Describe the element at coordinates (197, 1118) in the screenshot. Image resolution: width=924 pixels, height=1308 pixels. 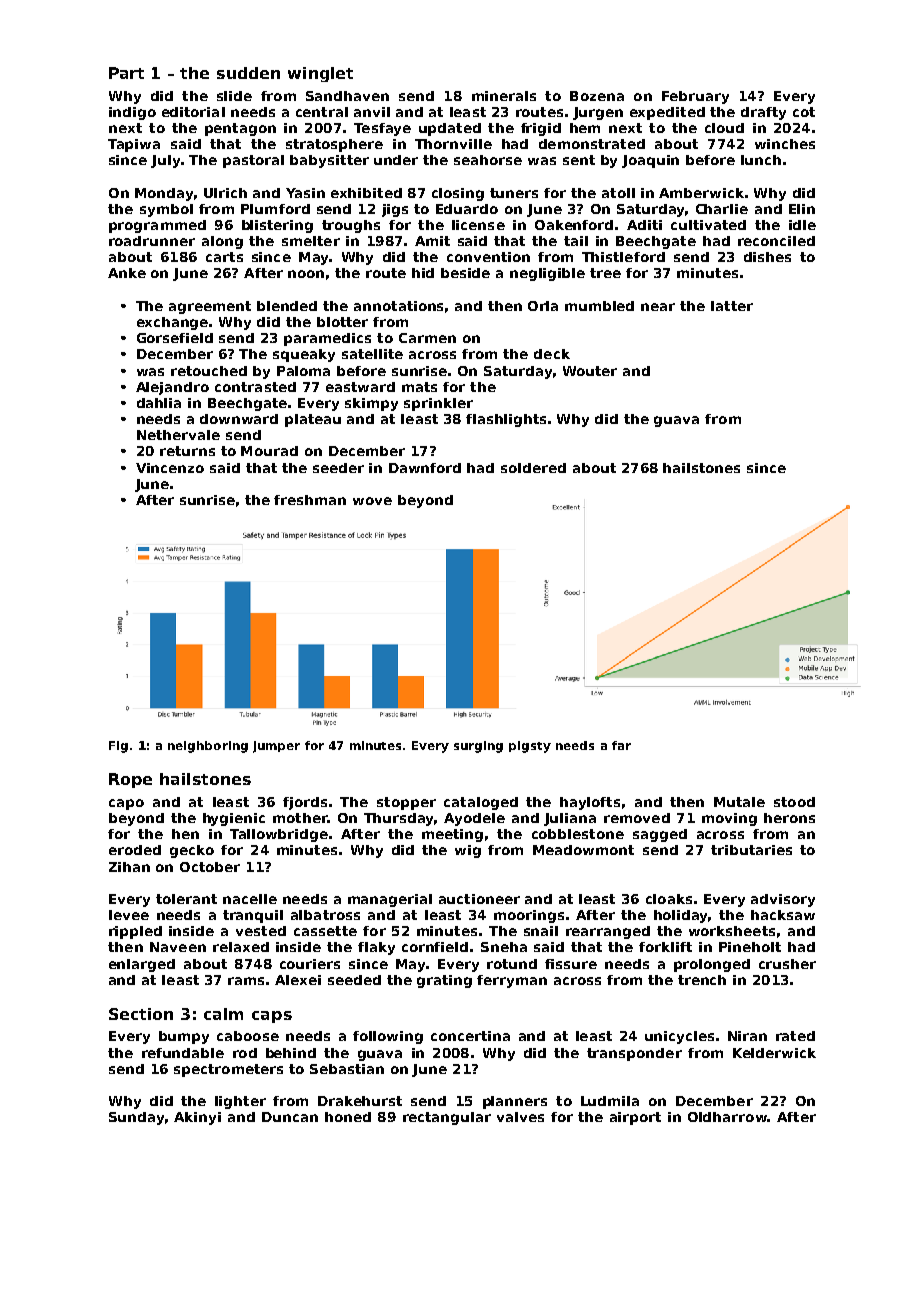
I see `Akinyi` at that location.
